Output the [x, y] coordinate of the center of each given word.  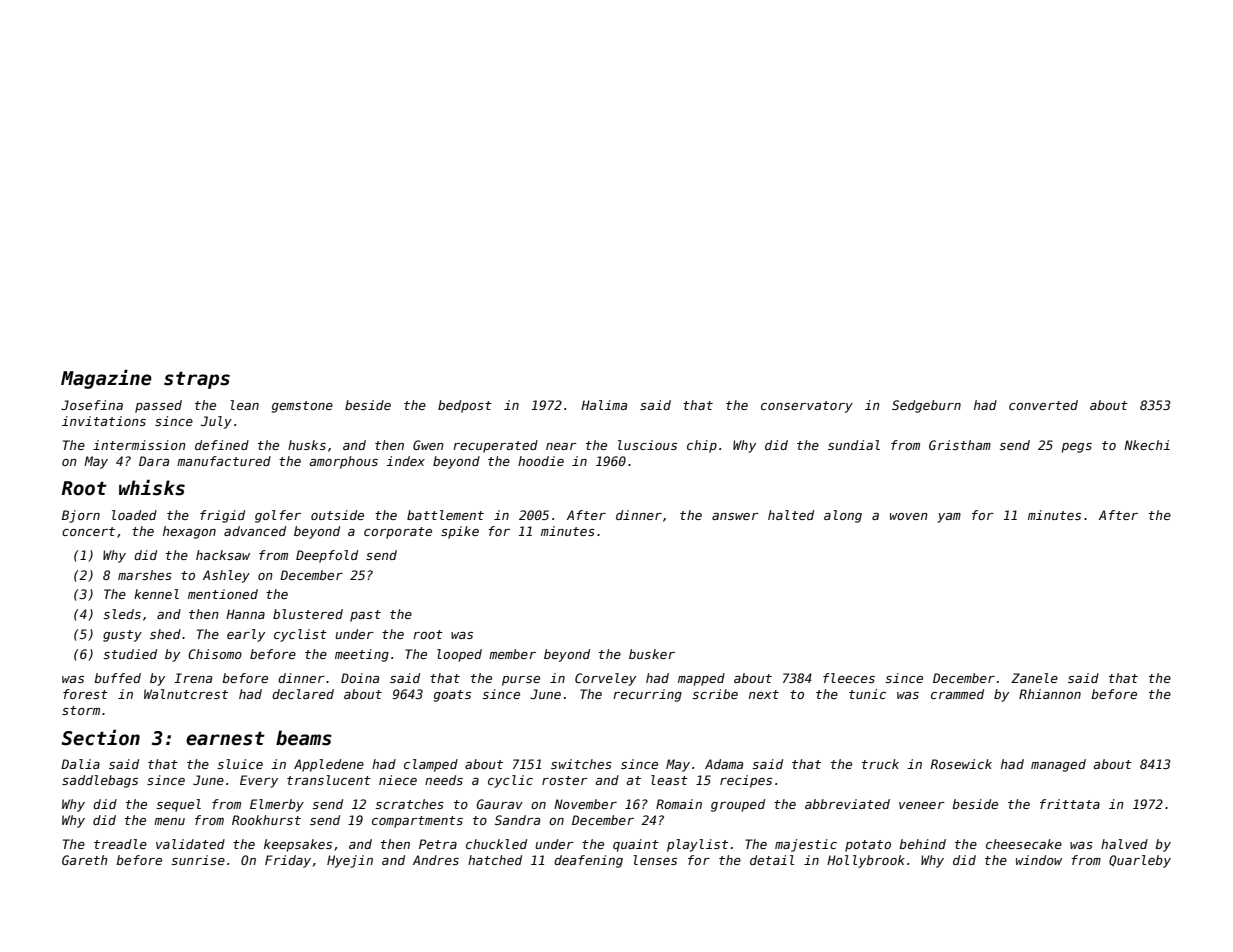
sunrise [198, 860]
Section [101, 738]
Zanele [1034, 678]
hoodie [541, 461]
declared [303, 694]
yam [949, 518]
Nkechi [1147, 445]
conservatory [807, 407]
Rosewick [961, 764]
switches [581, 764]
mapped [701, 679]
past [365, 616]
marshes [145, 575]
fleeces [849, 678]
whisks [152, 487]
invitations [104, 421]
